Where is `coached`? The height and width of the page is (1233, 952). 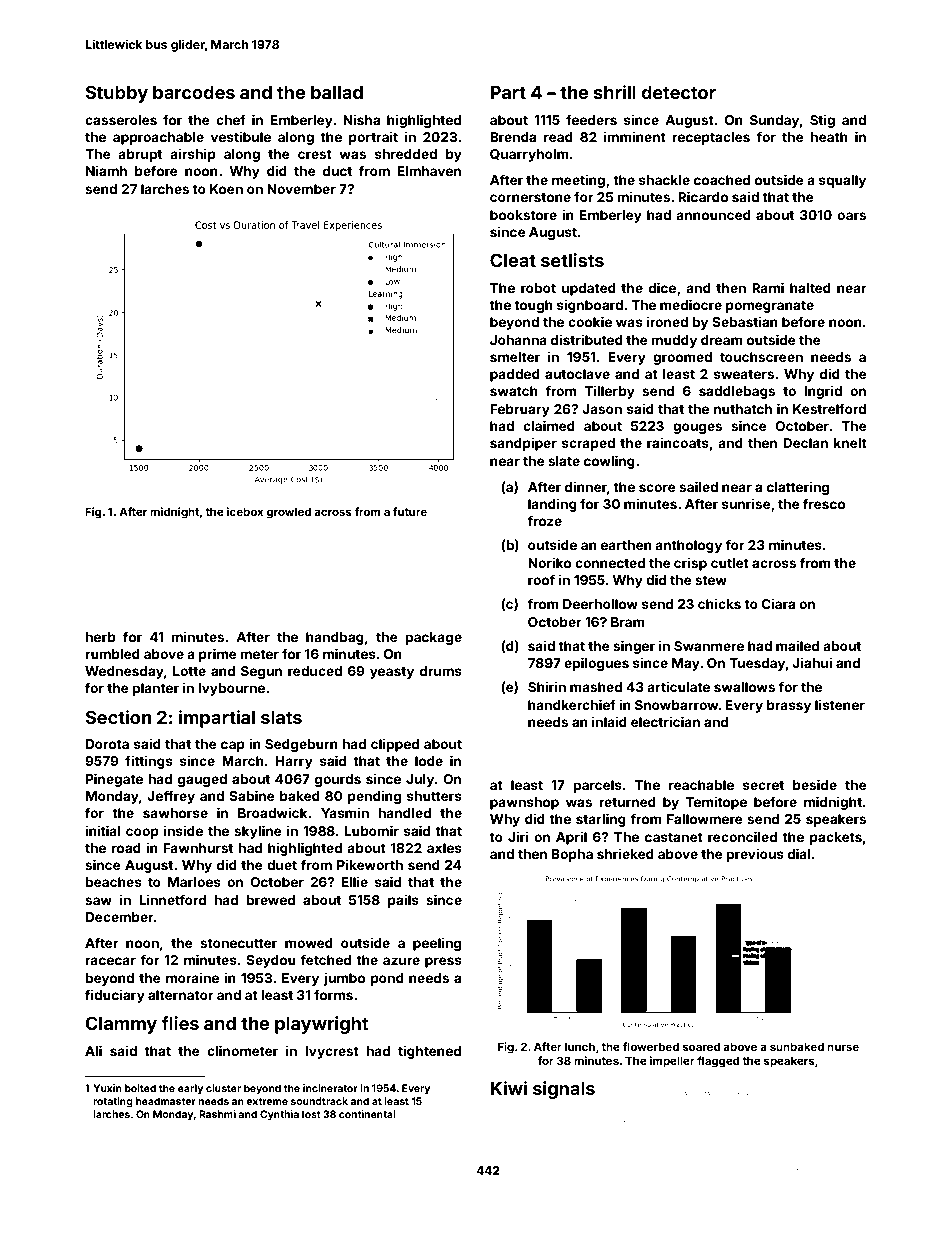
coached is located at coordinates (722, 180).
